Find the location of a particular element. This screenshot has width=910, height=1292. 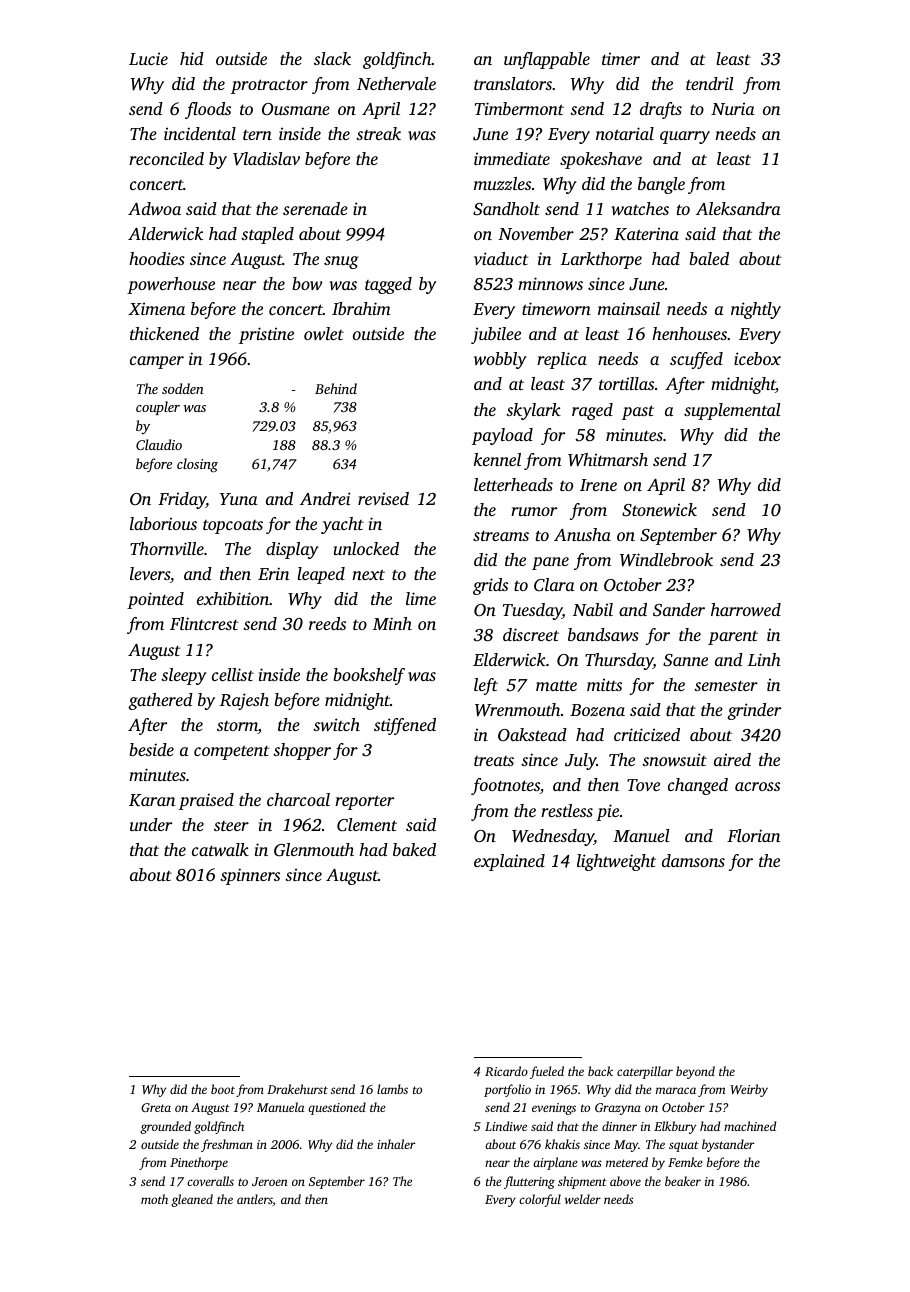

Greta is located at coordinates (156, 1107).
